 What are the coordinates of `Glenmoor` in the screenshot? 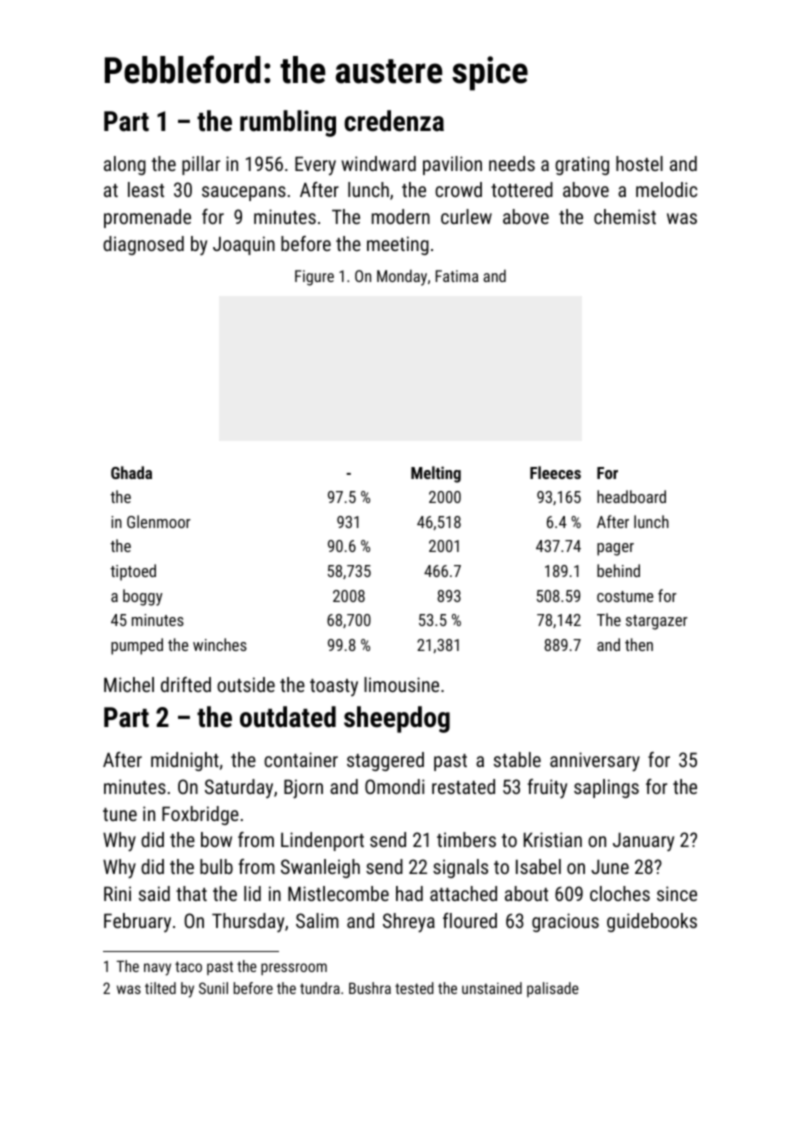 It's located at (159, 521).
